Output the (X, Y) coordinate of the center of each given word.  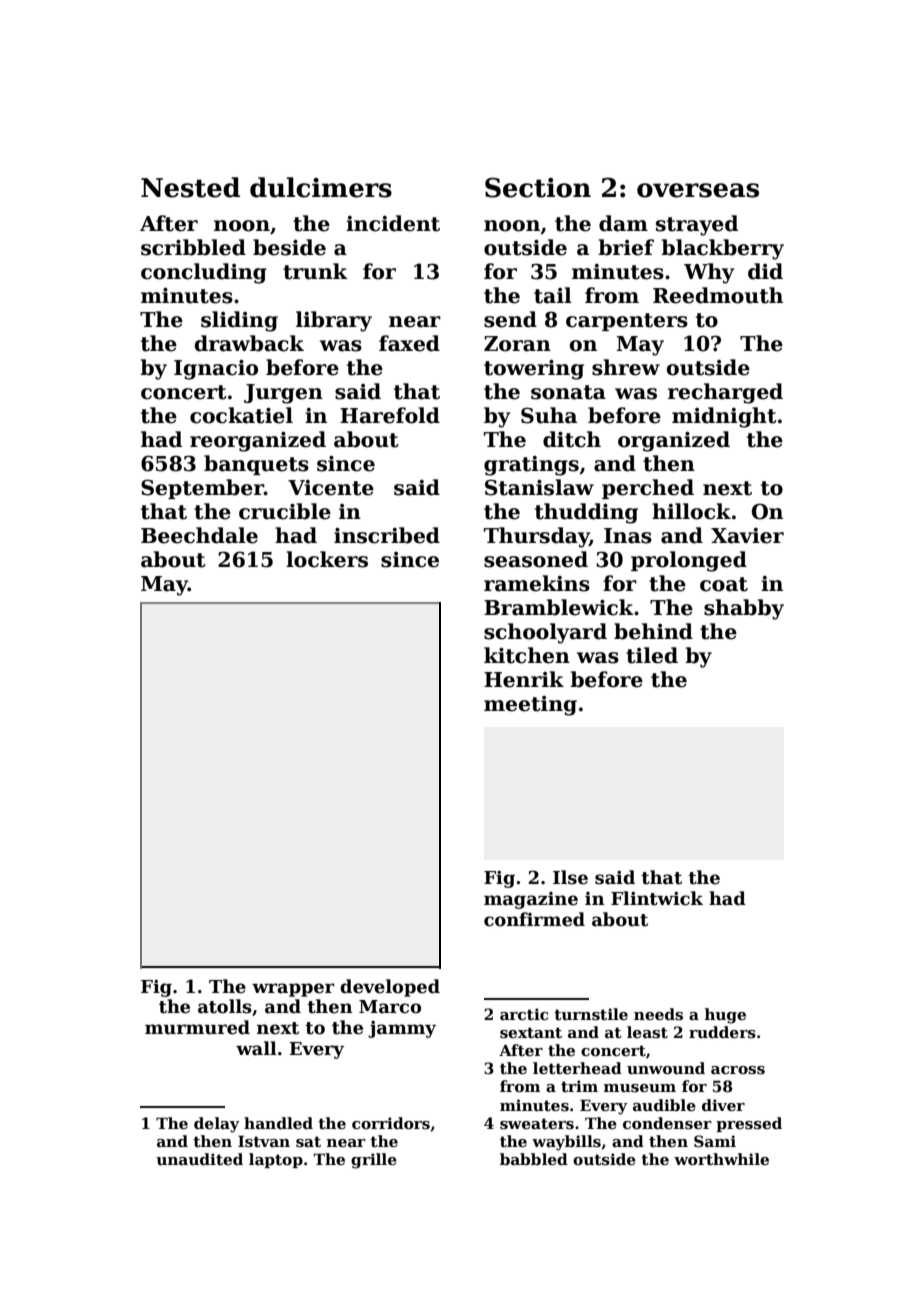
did (765, 271)
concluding (204, 273)
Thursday (536, 537)
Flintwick (657, 898)
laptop (276, 1160)
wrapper (293, 990)
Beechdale (199, 535)
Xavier (747, 536)
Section (538, 187)
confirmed (534, 919)
